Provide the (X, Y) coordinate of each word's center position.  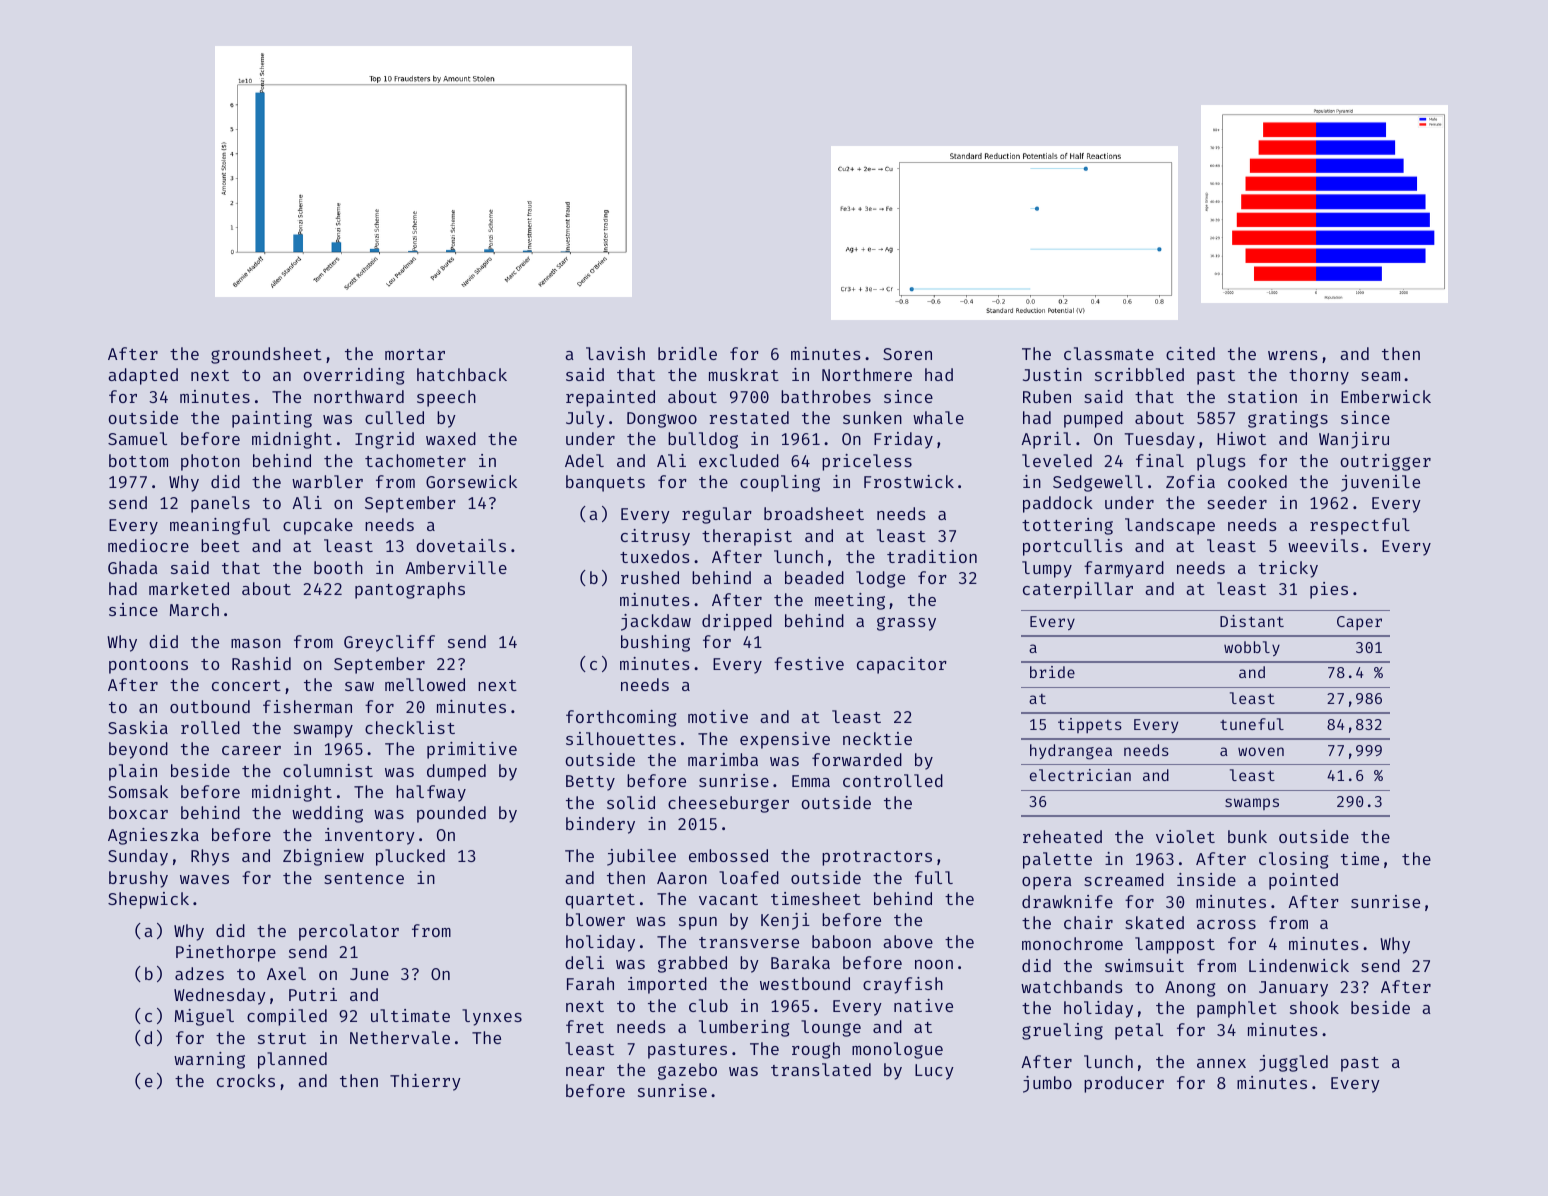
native (923, 1005)
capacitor (902, 665)
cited (1190, 353)
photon (210, 462)
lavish (615, 353)
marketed (189, 588)
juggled (1293, 1063)
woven (1261, 751)
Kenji (785, 921)
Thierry (425, 1082)
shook (1314, 1007)
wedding (327, 814)
